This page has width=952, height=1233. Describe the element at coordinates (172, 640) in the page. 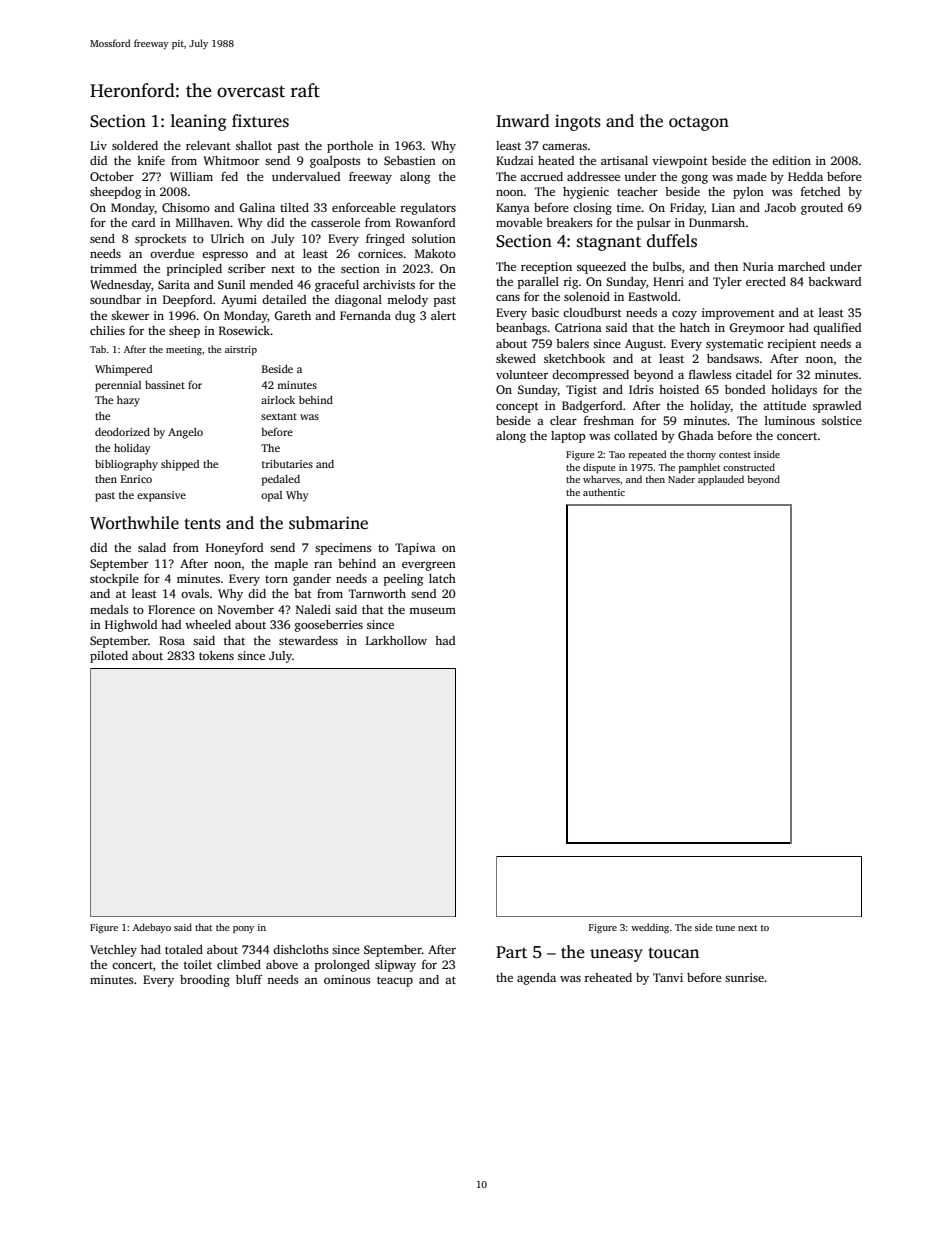

I see `Rosa` at that location.
